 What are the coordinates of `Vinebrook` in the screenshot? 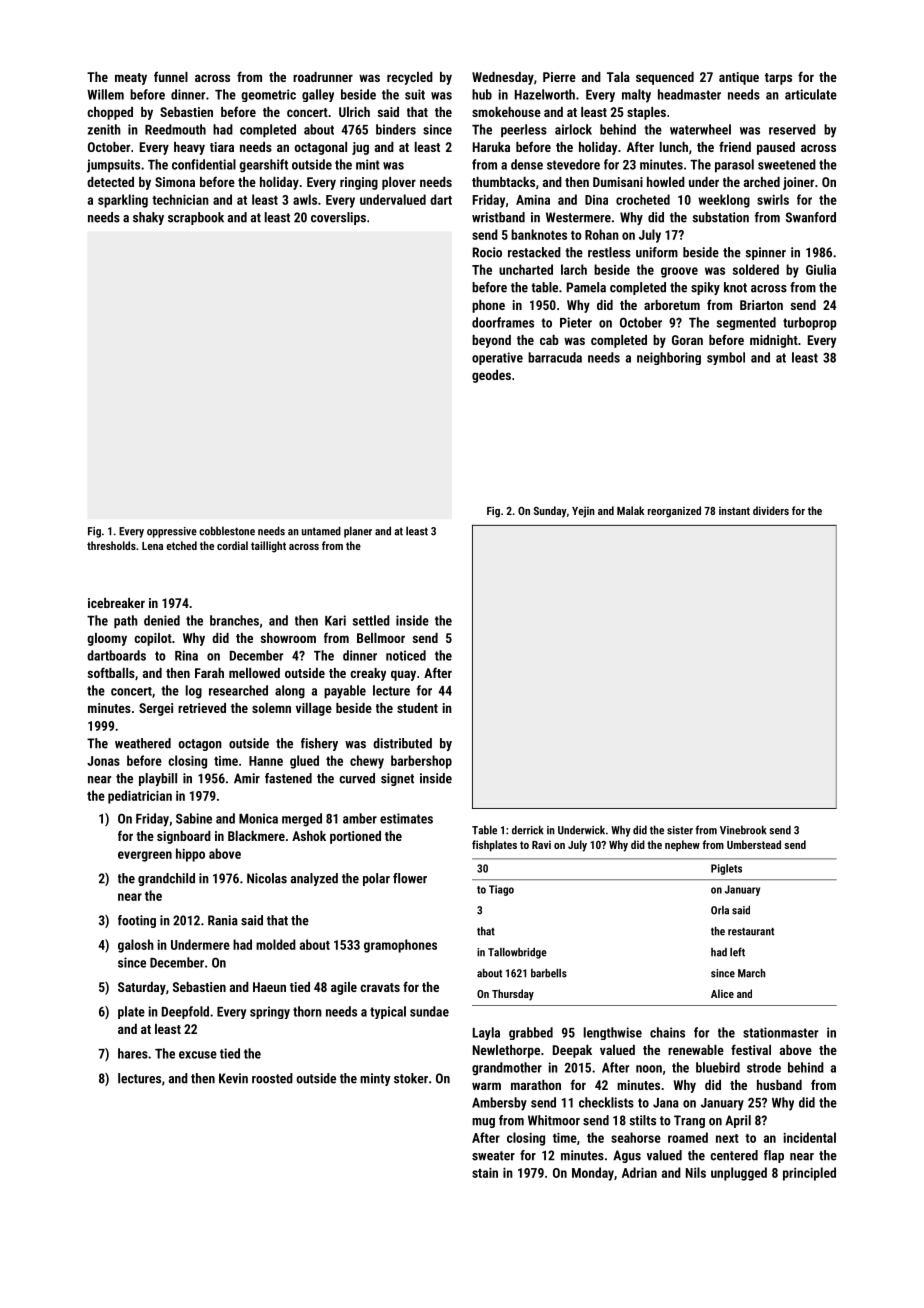 It's located at (743, 830).
